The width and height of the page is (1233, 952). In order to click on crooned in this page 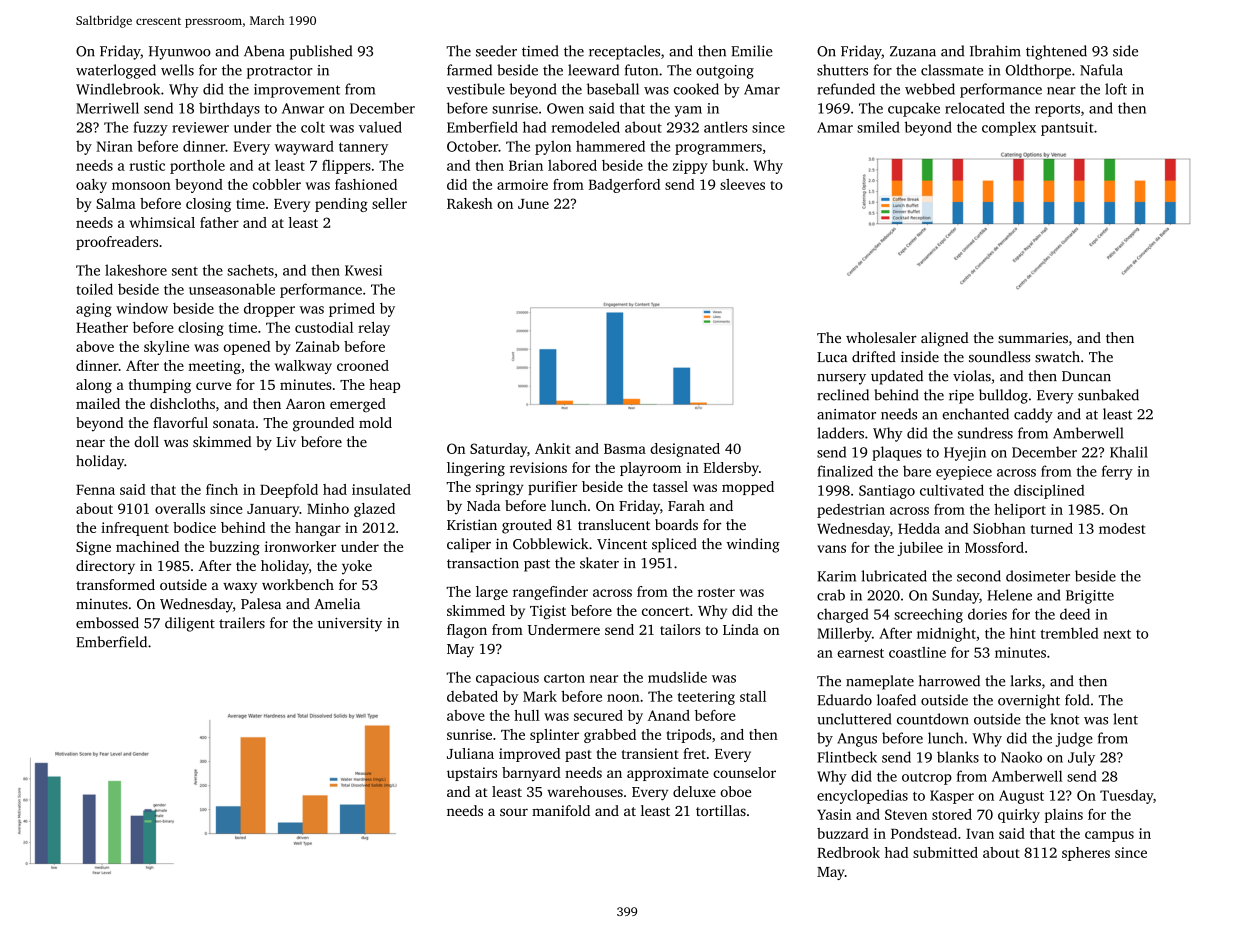, I will do `click(363, 365)`.
